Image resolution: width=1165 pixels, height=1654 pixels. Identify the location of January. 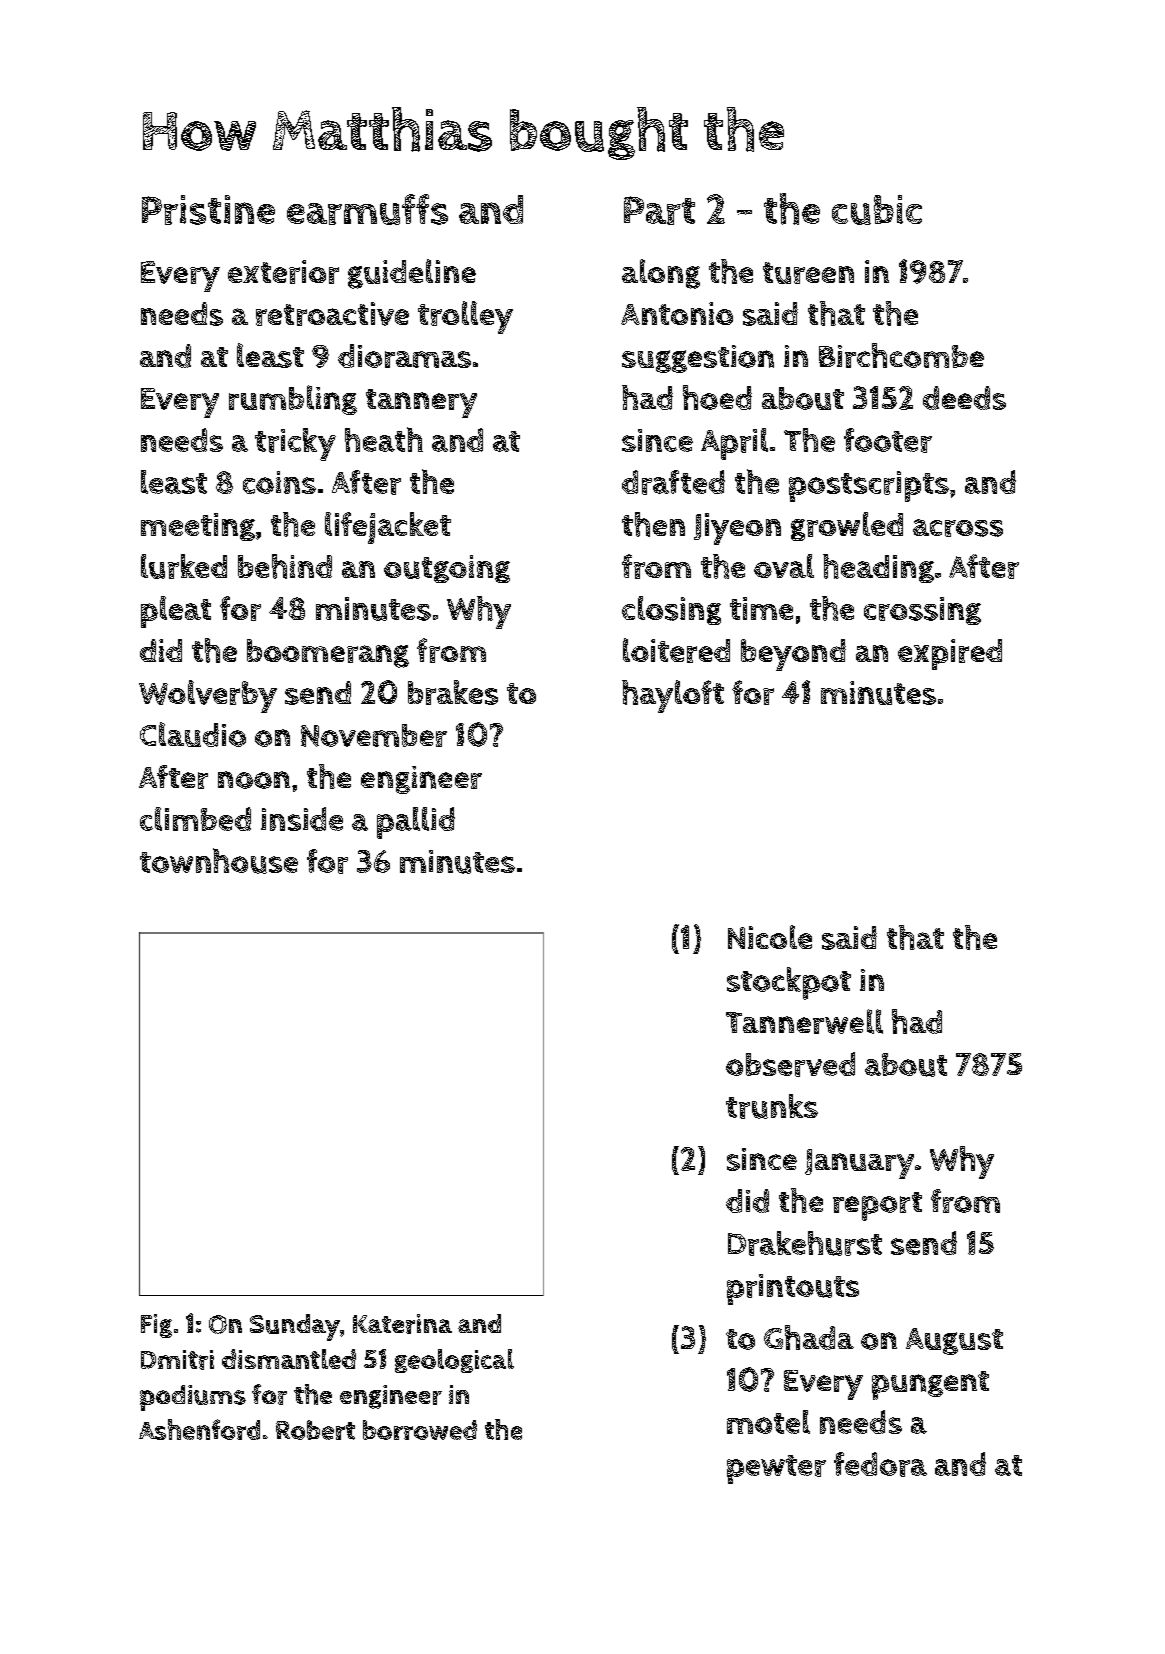
(859, 1164).
